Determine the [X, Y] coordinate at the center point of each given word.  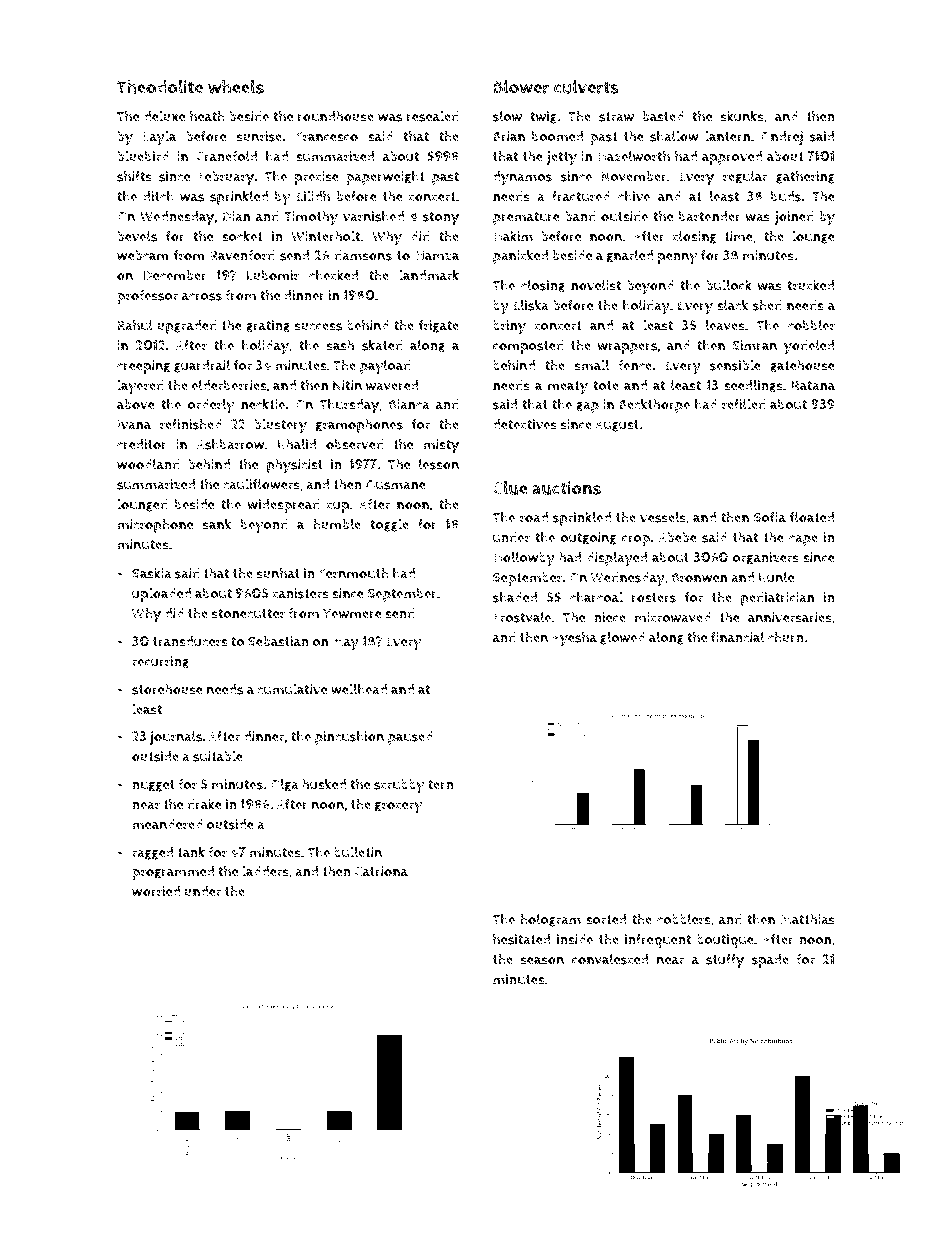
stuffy [725, 961]
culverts [586, 87]
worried [156, 891]
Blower [521, 87]
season [542, 961]
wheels [236, 87]
